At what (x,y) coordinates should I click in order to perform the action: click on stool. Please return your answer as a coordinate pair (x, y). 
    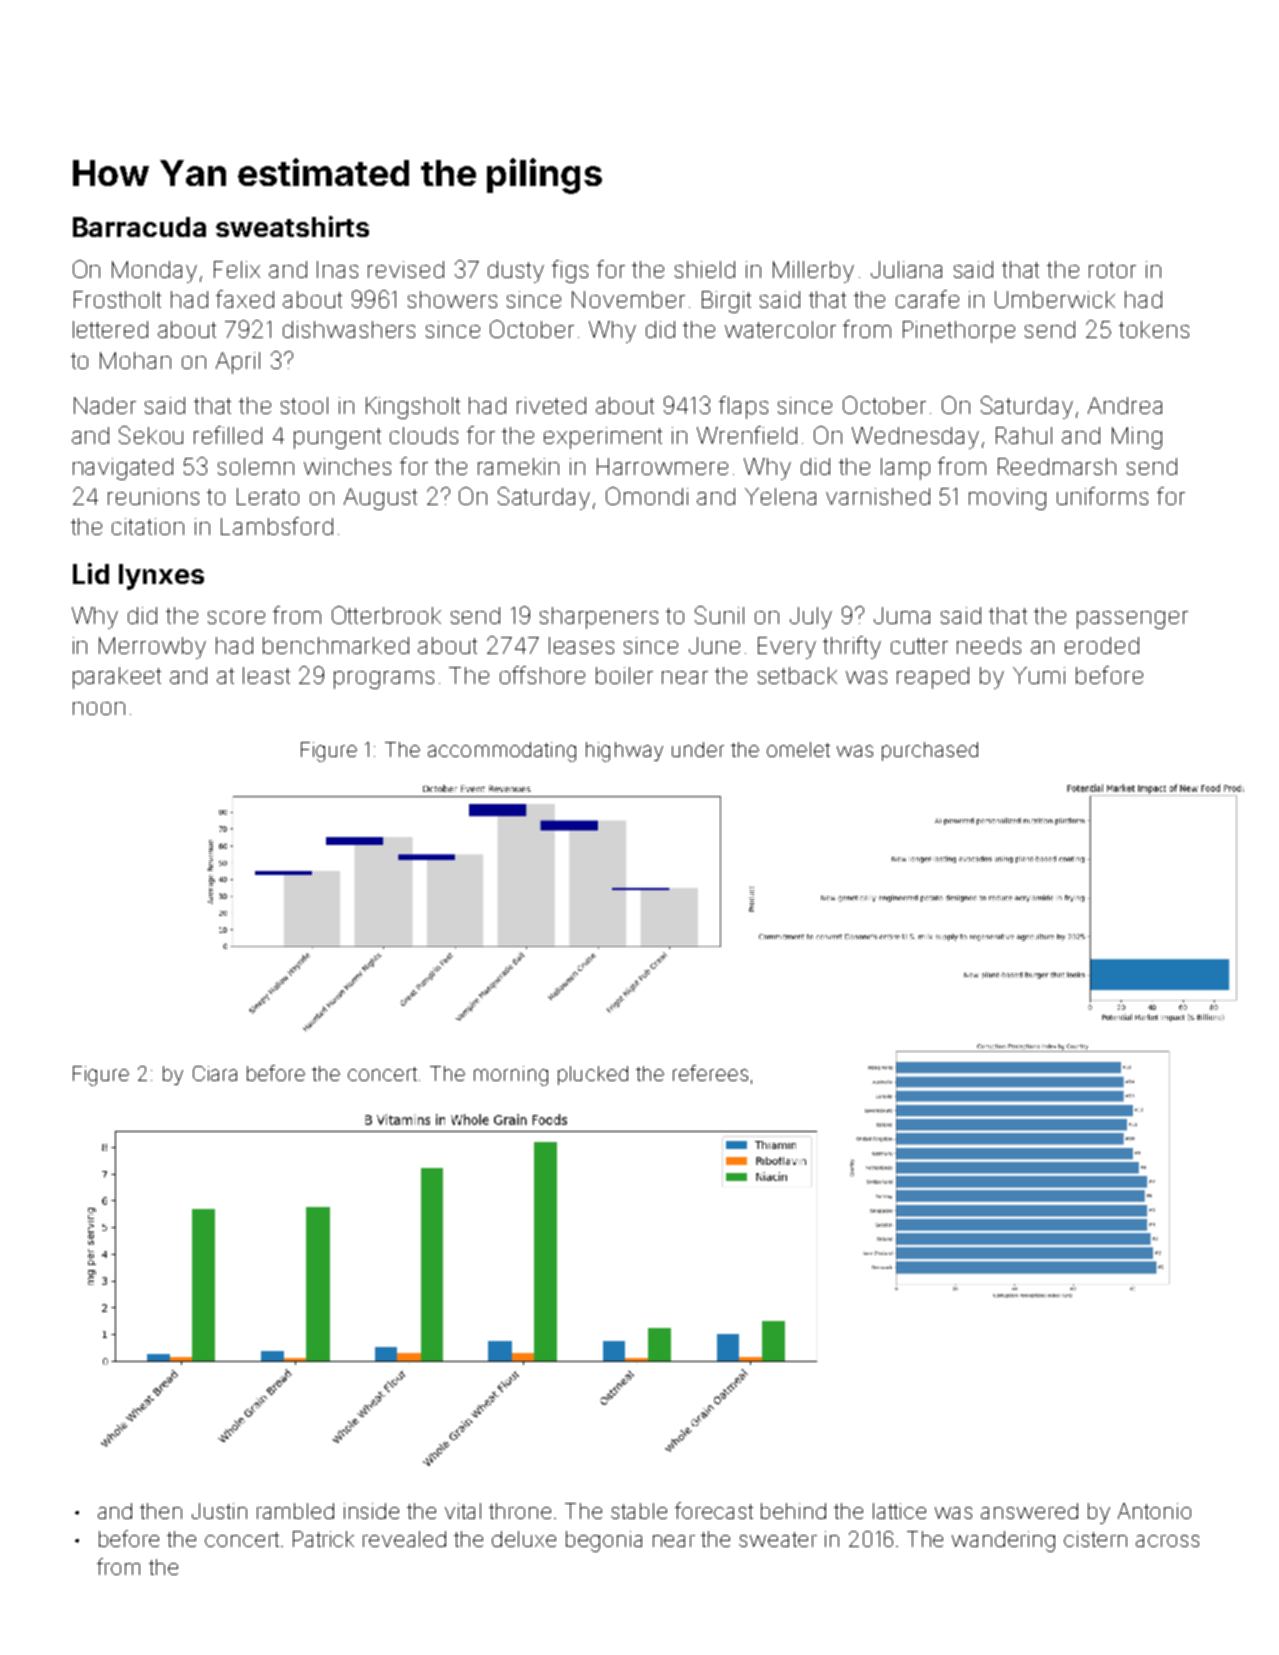
    Looking at the image, I should click on (304, 405).
